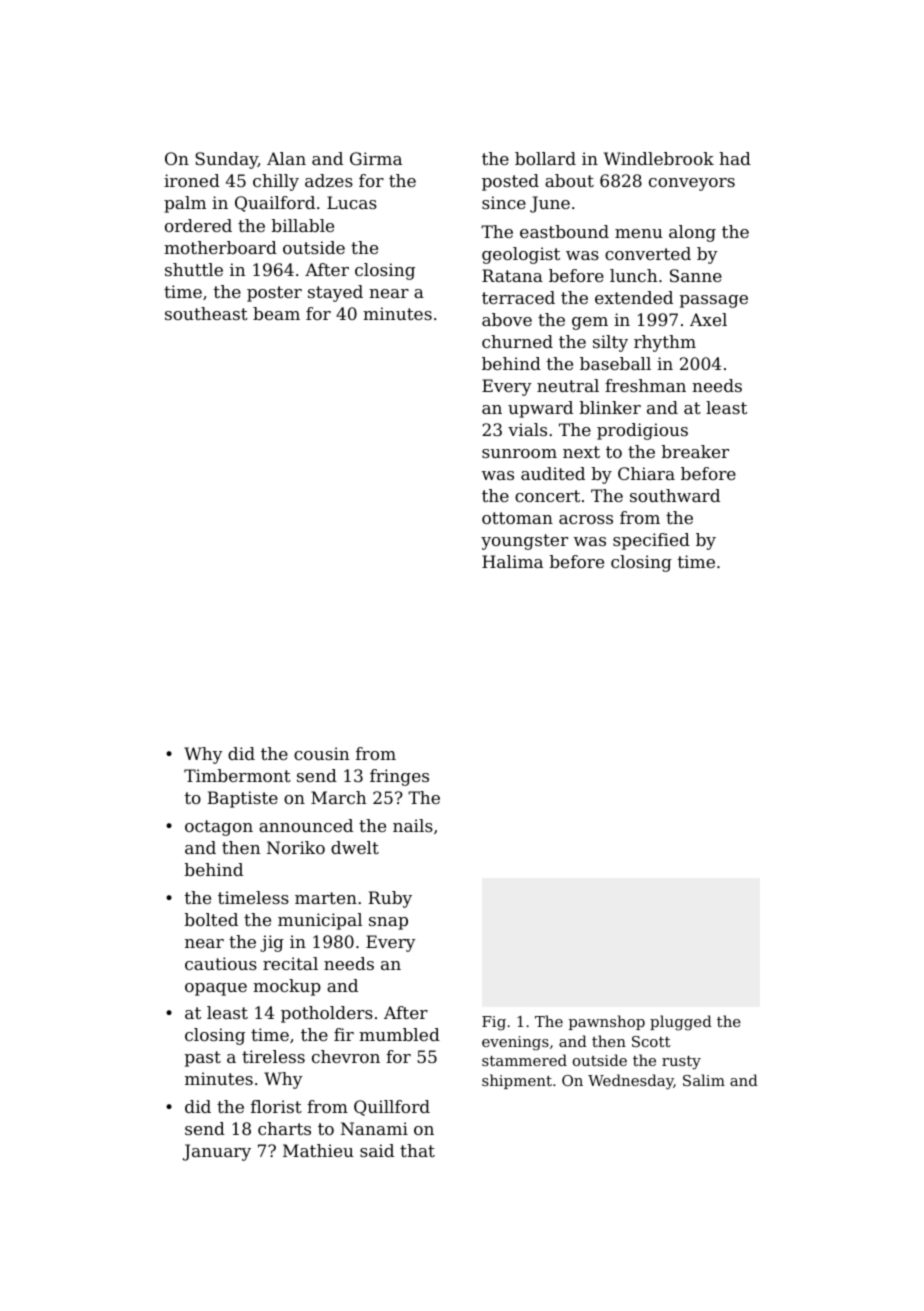  I want to click on bolted, so click(211, 919).
